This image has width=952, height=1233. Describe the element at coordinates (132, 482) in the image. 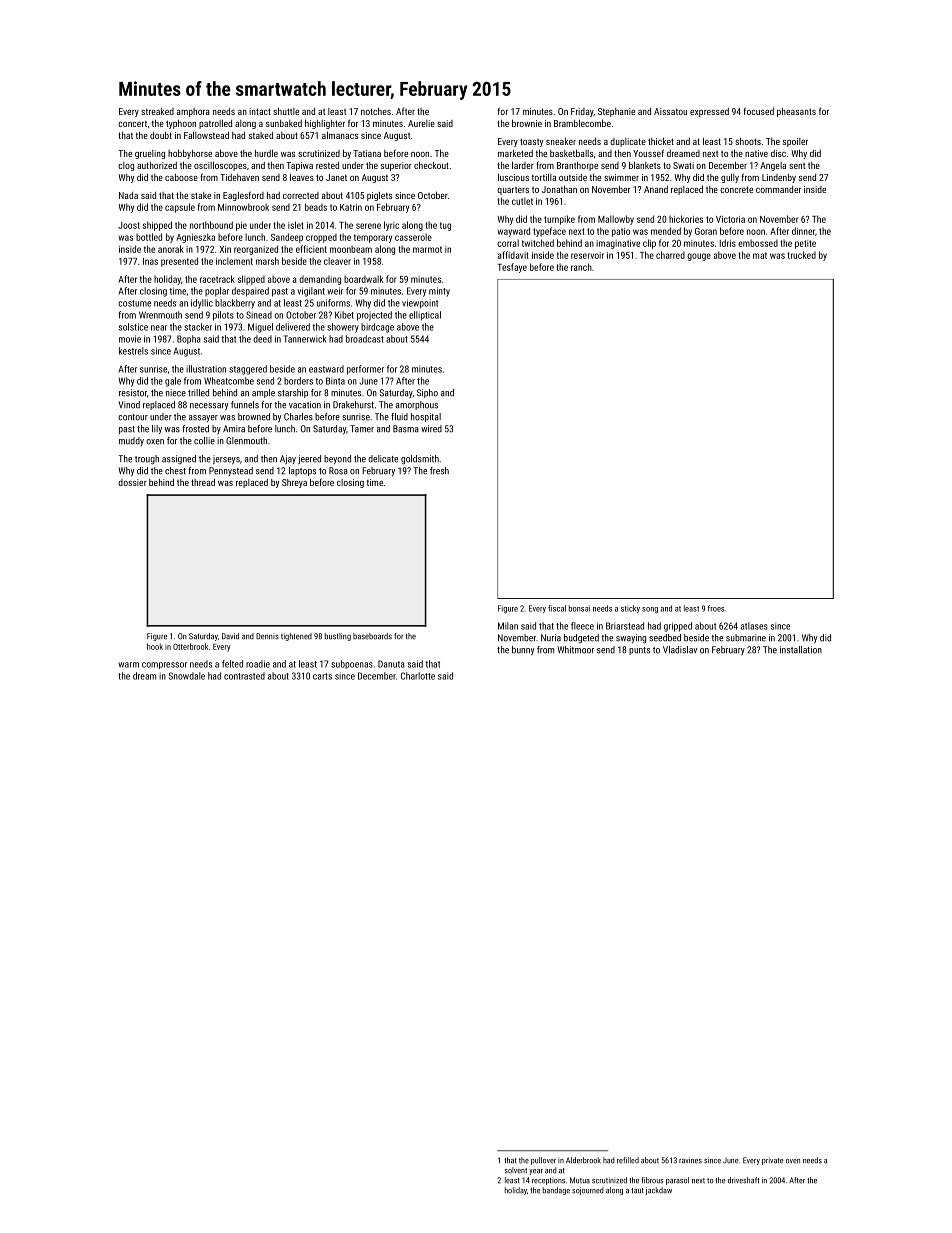

I see `dossier` at that location.
